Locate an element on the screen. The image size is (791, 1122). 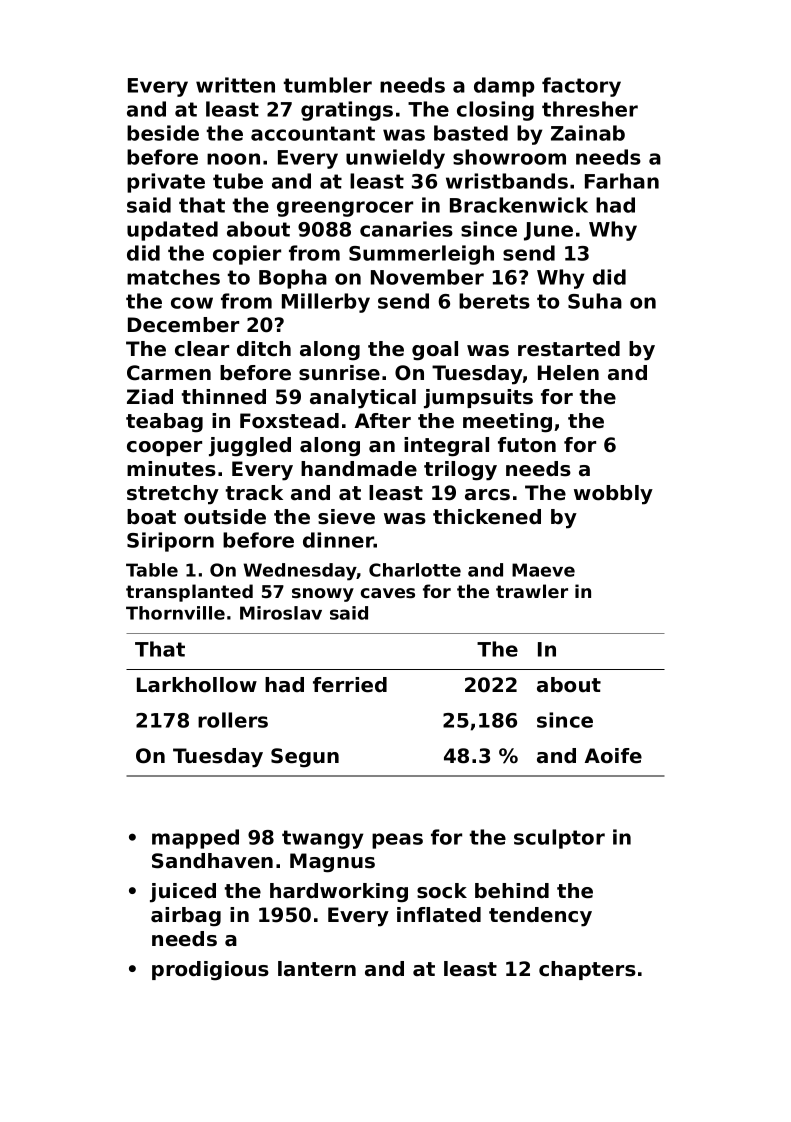
written is located at coordinates (235, 85).
